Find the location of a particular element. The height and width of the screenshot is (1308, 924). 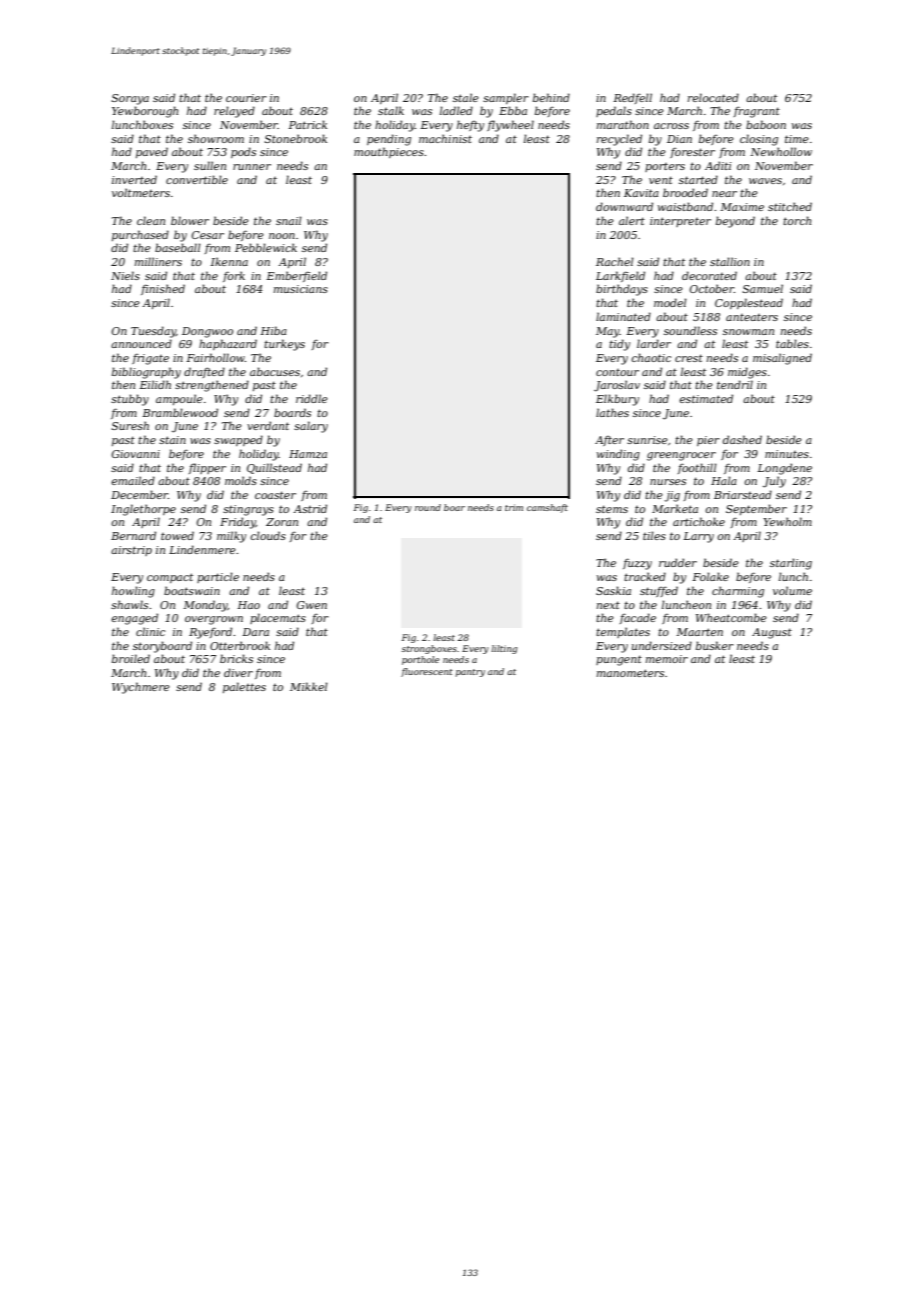

time is located at coordinates (797, 139).
